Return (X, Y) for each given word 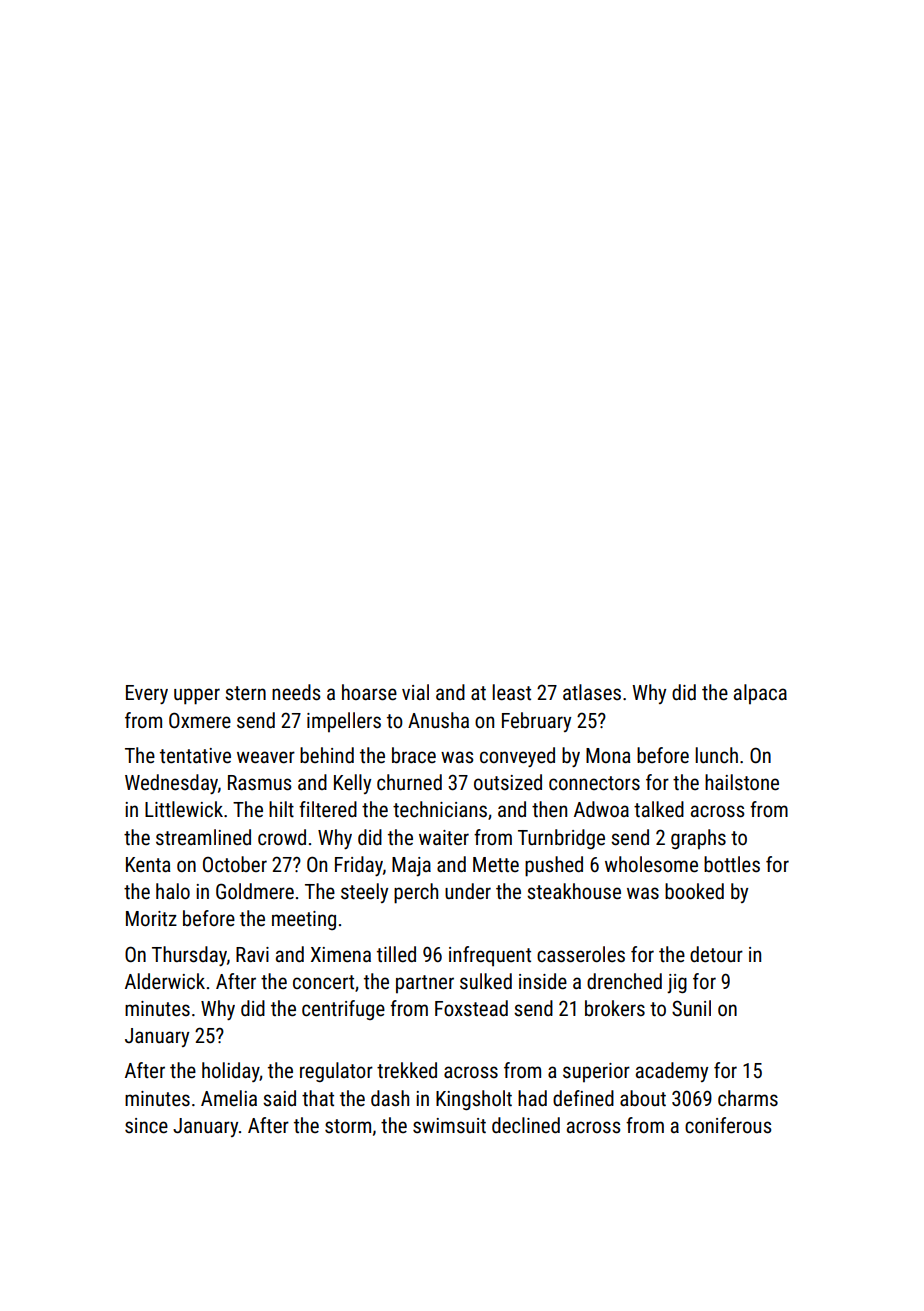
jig (677, 983)
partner (425, 984)
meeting (304, 920)
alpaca (760, 694)
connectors (594, 783)
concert (323, 982)
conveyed (517, 757)
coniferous (728, 1125)
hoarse (369, 692)
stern (245, 693)
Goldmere (255, 891)
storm (348, 1126)
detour (716, 954)
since (146, 1126)
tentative (195, 756)
